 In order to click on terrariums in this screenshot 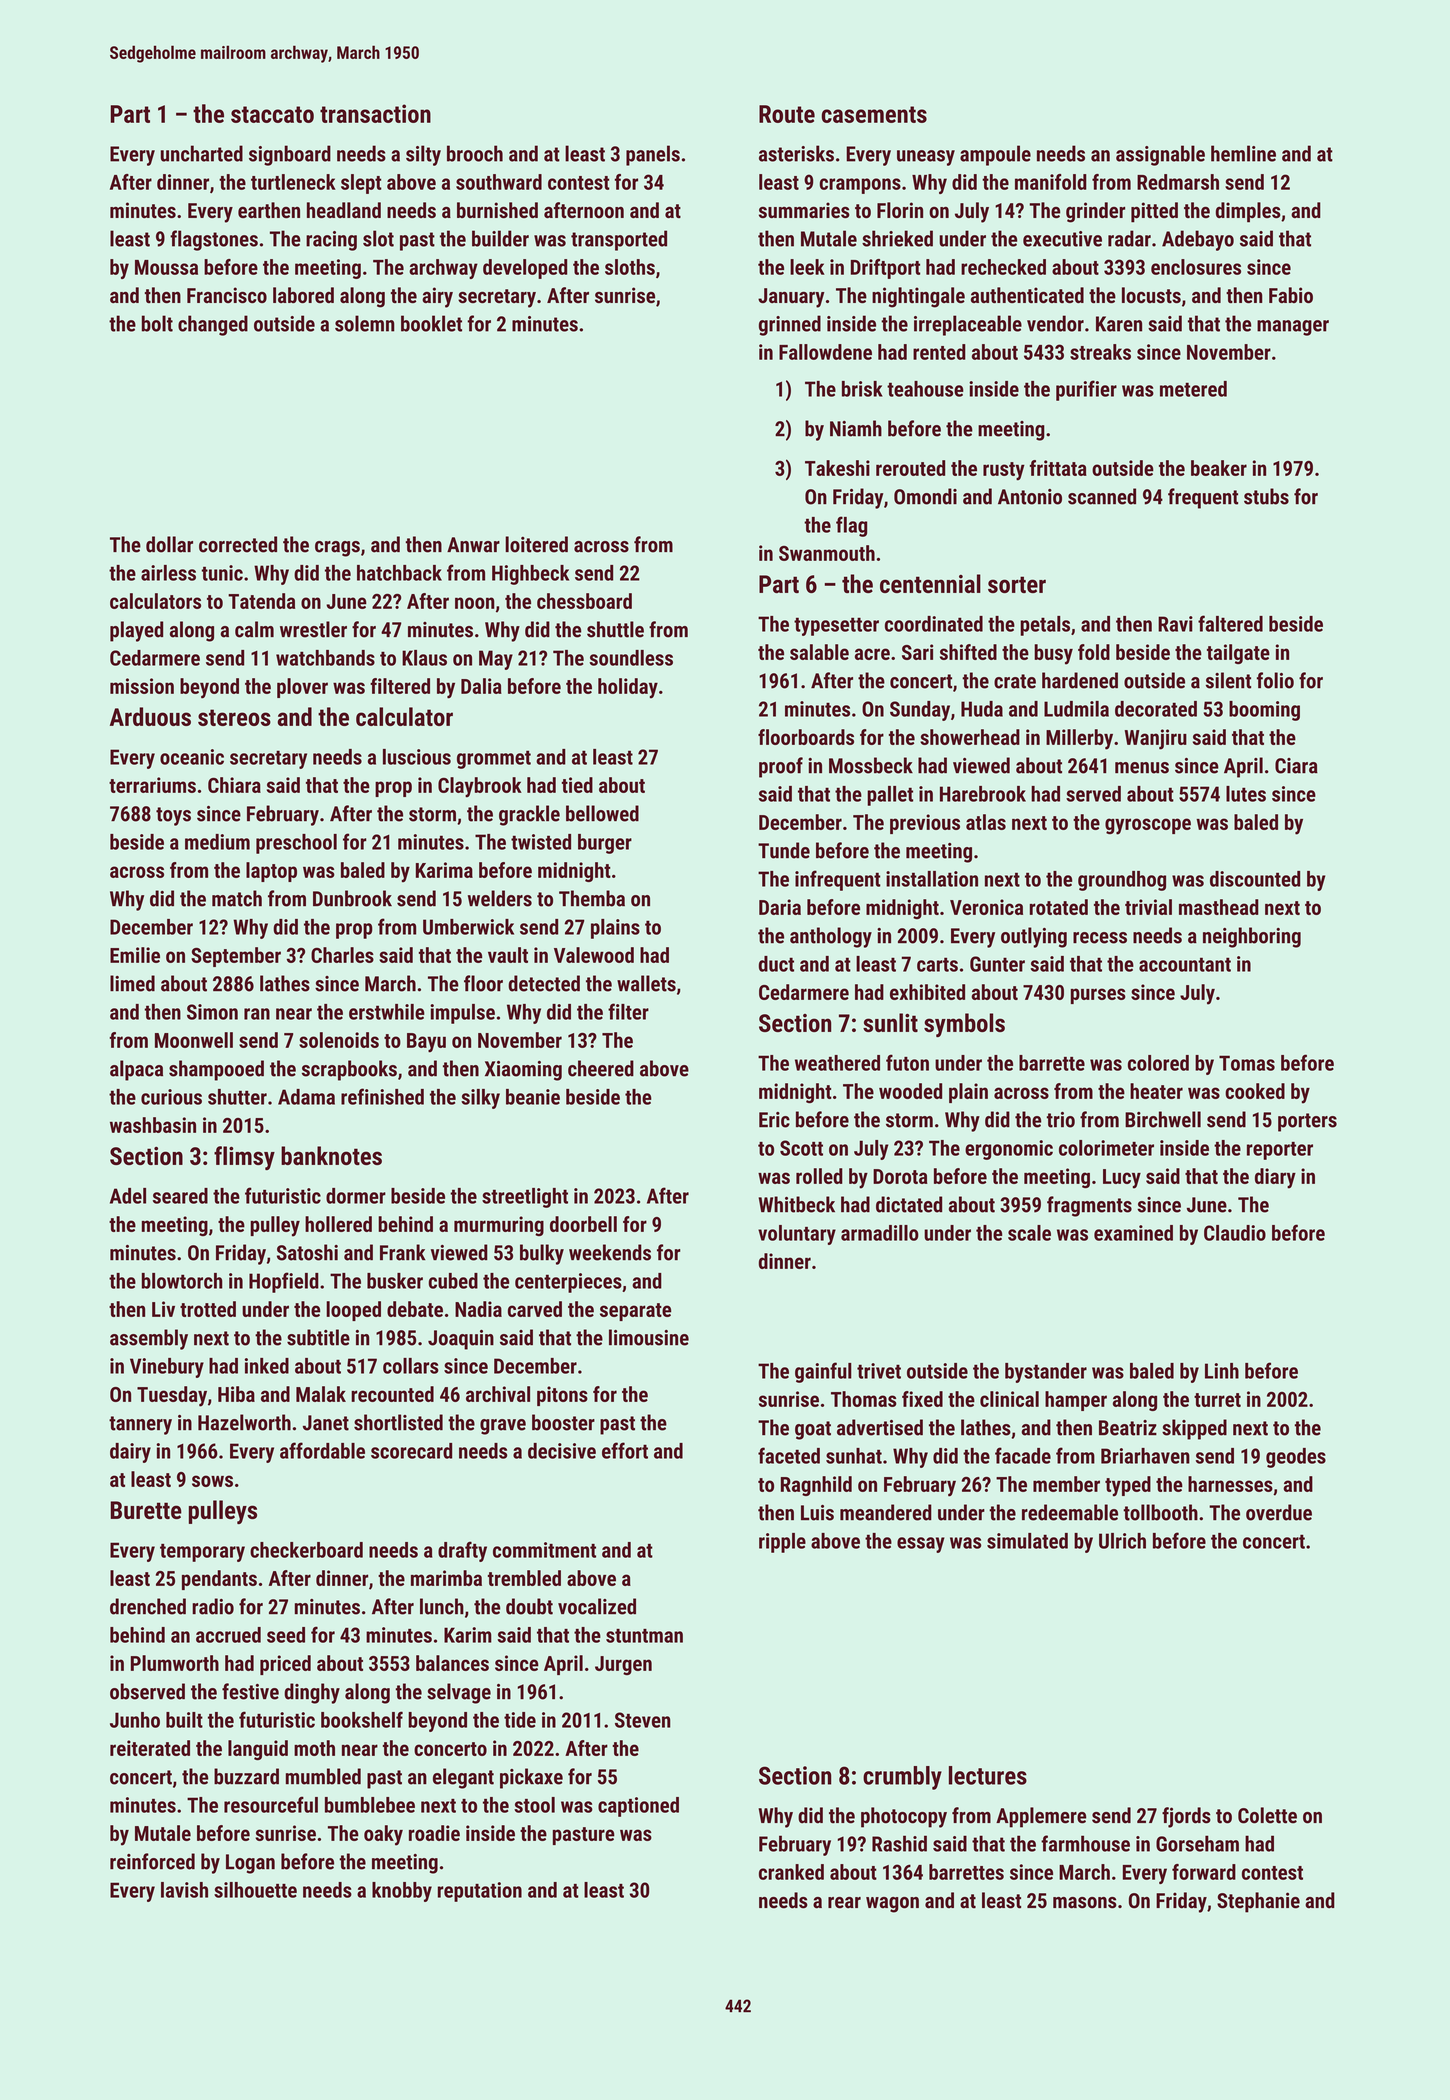, I will do `click(152, 785)`.
